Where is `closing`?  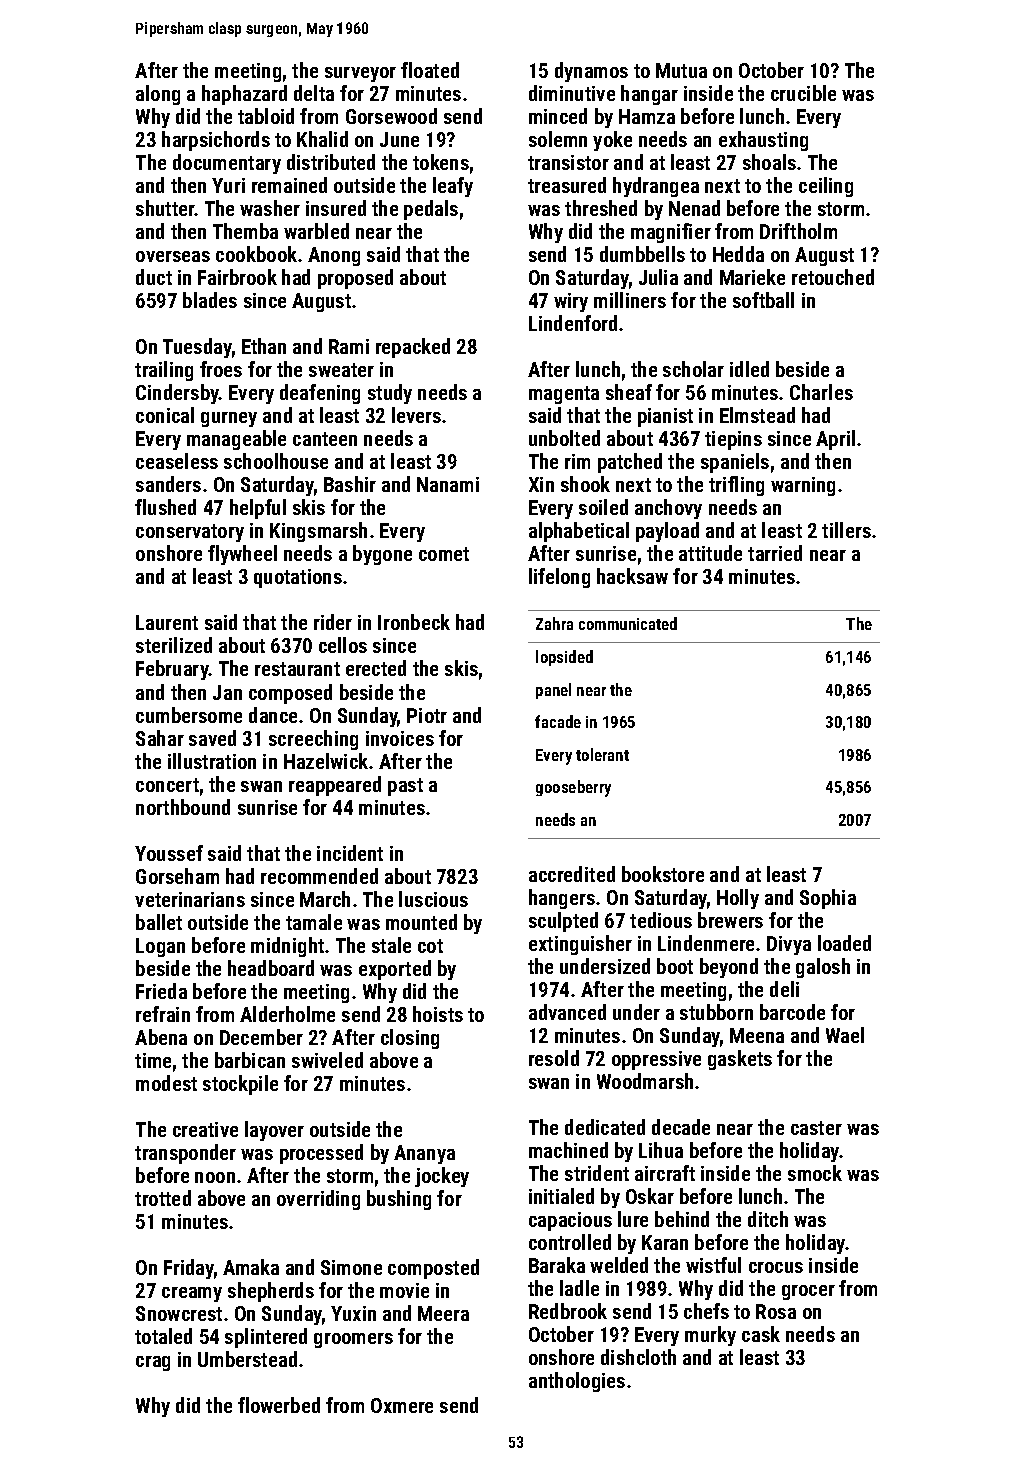
closing is located at coordinates (410, 1039).
